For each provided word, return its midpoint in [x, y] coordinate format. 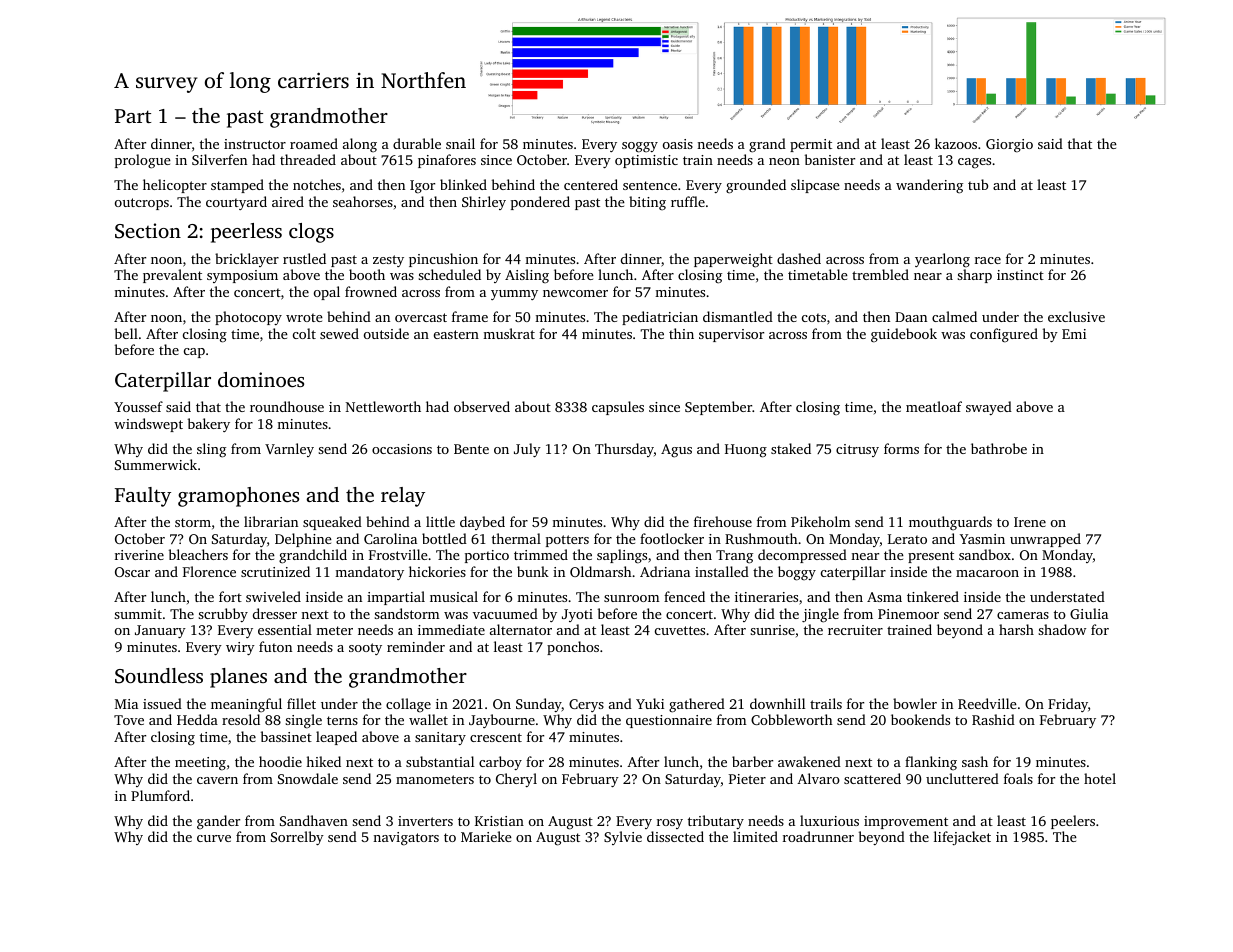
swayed [989, 408]
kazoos [956, 143]
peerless [246, 233]
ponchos [573, 648]
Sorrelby [297, 838]
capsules [618, 408]
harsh [1016, 629]
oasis [678, 144]
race [988, 260]
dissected [675, 836]
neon [784, 161]
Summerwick [156, 464]
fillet [301, 703]
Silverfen [219, 159]
